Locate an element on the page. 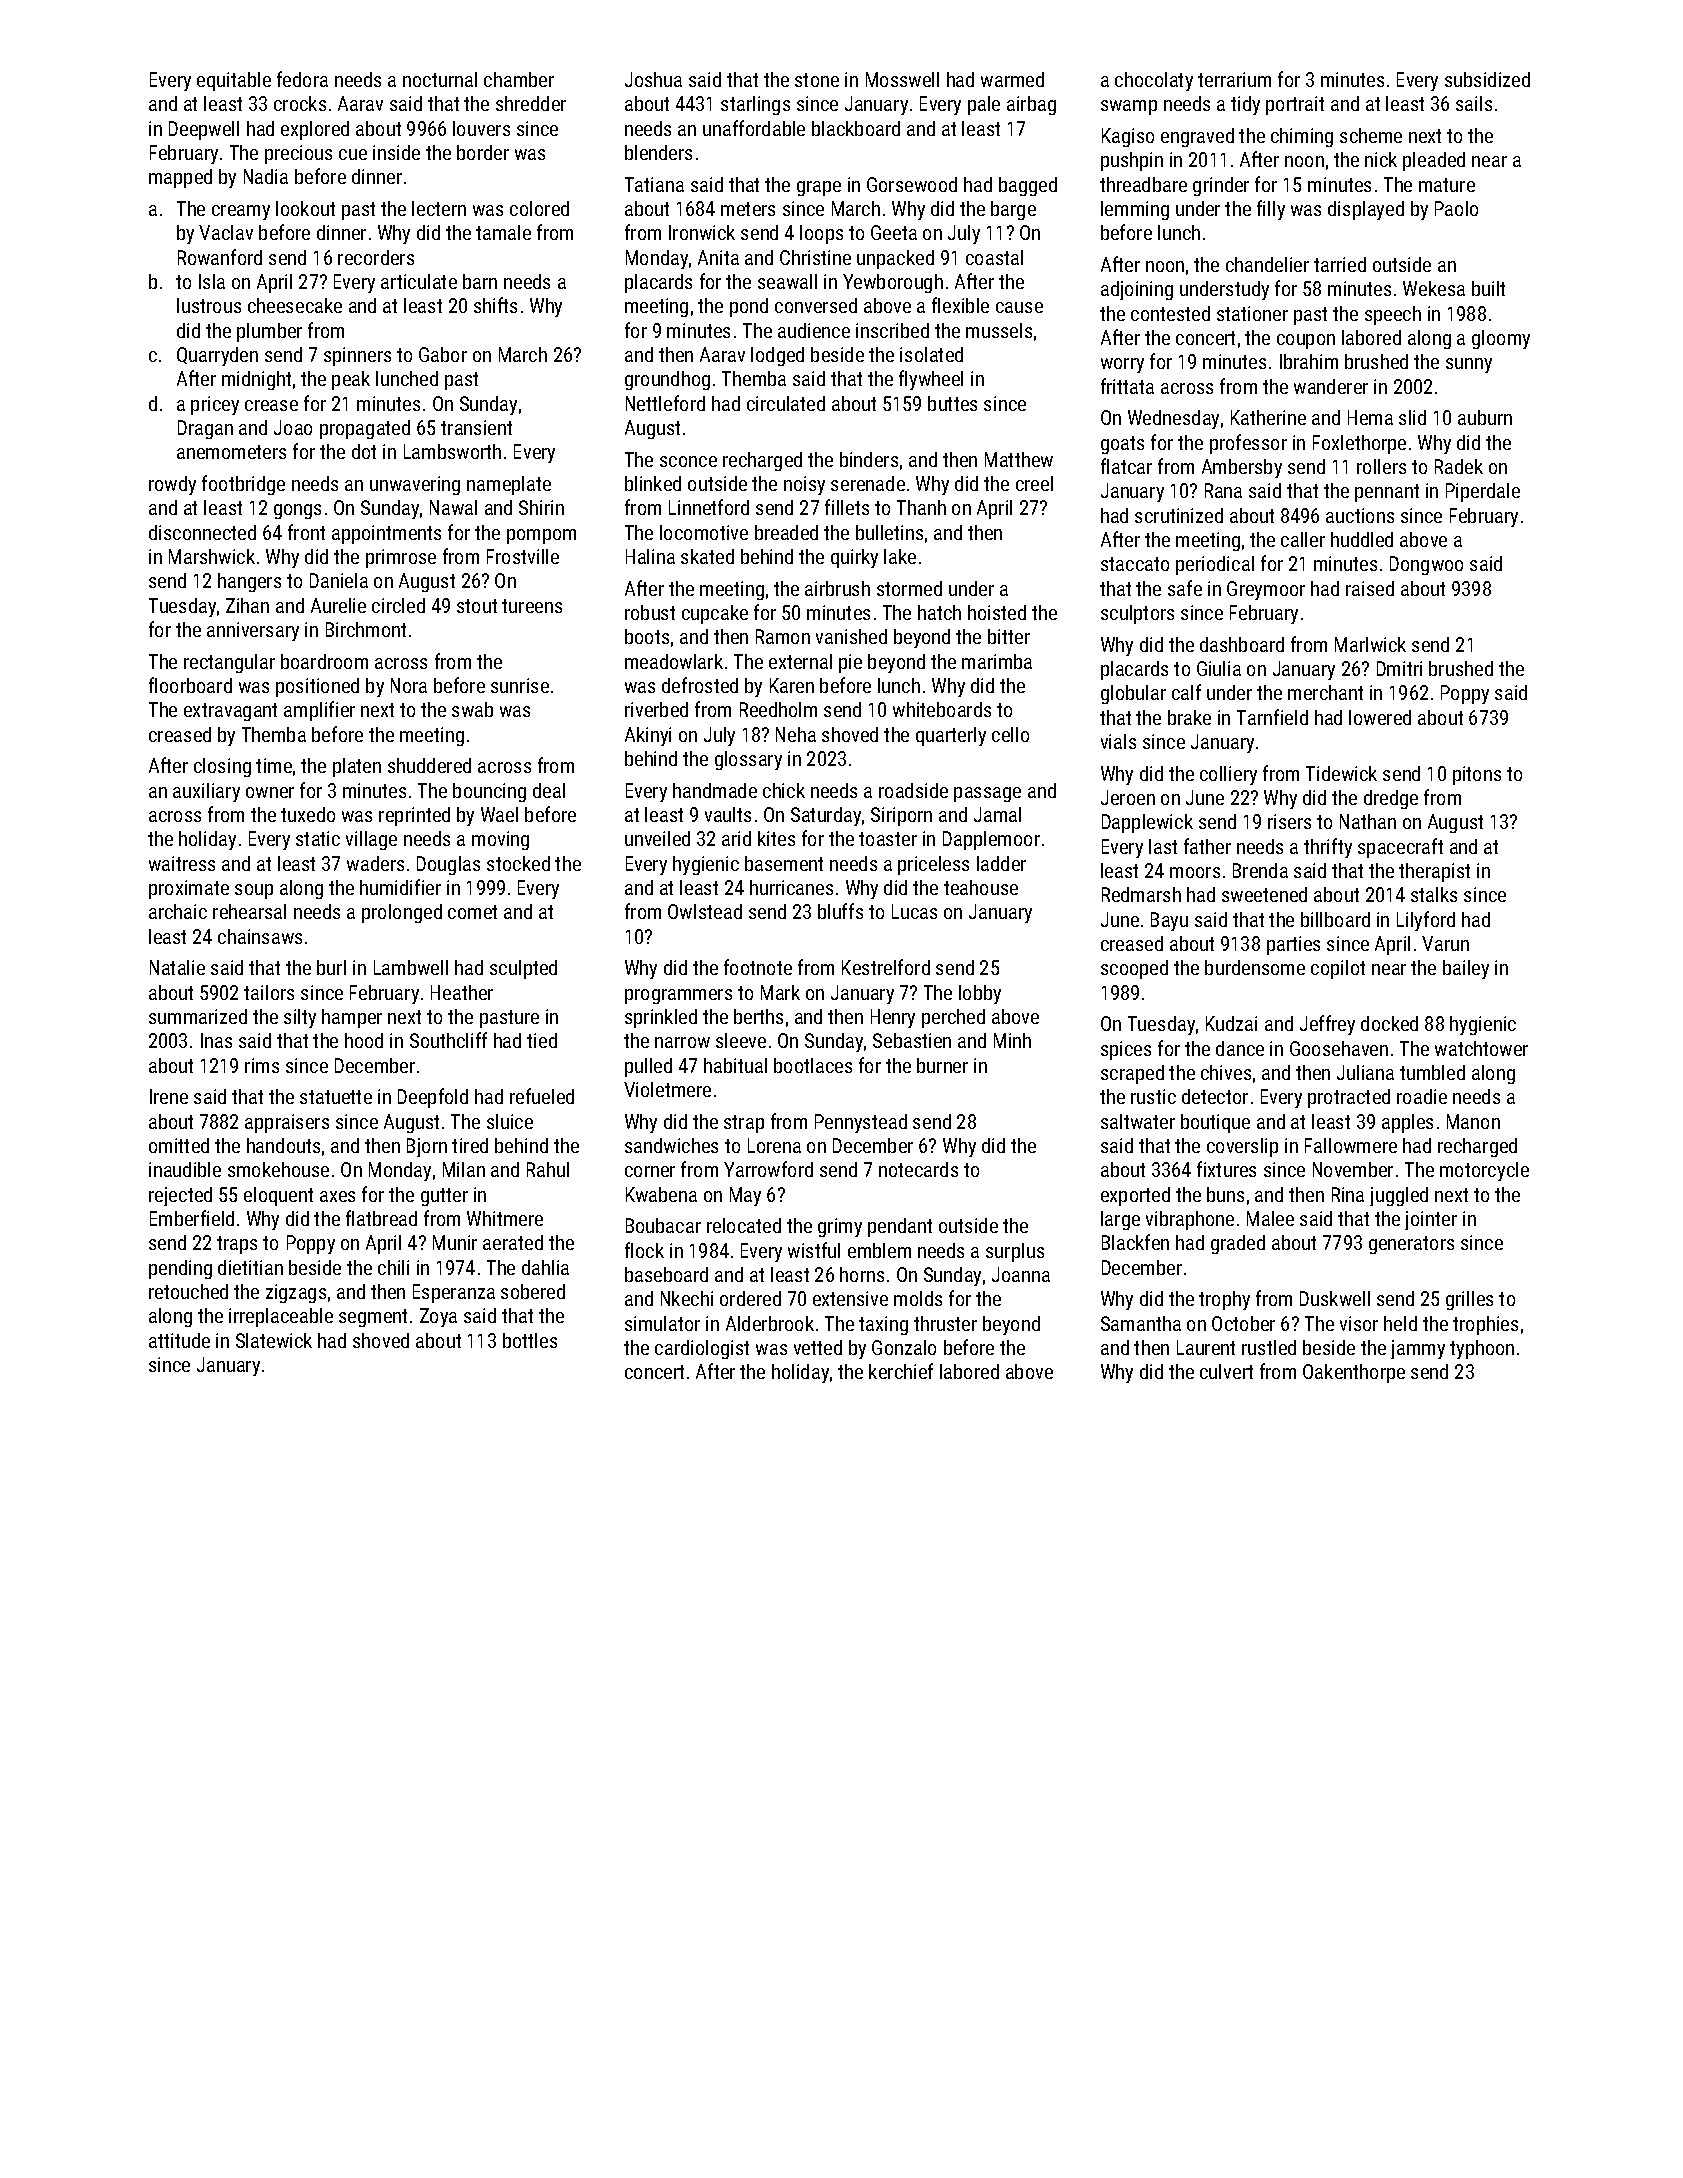  bagged is located at coordinates (1028, 186).
